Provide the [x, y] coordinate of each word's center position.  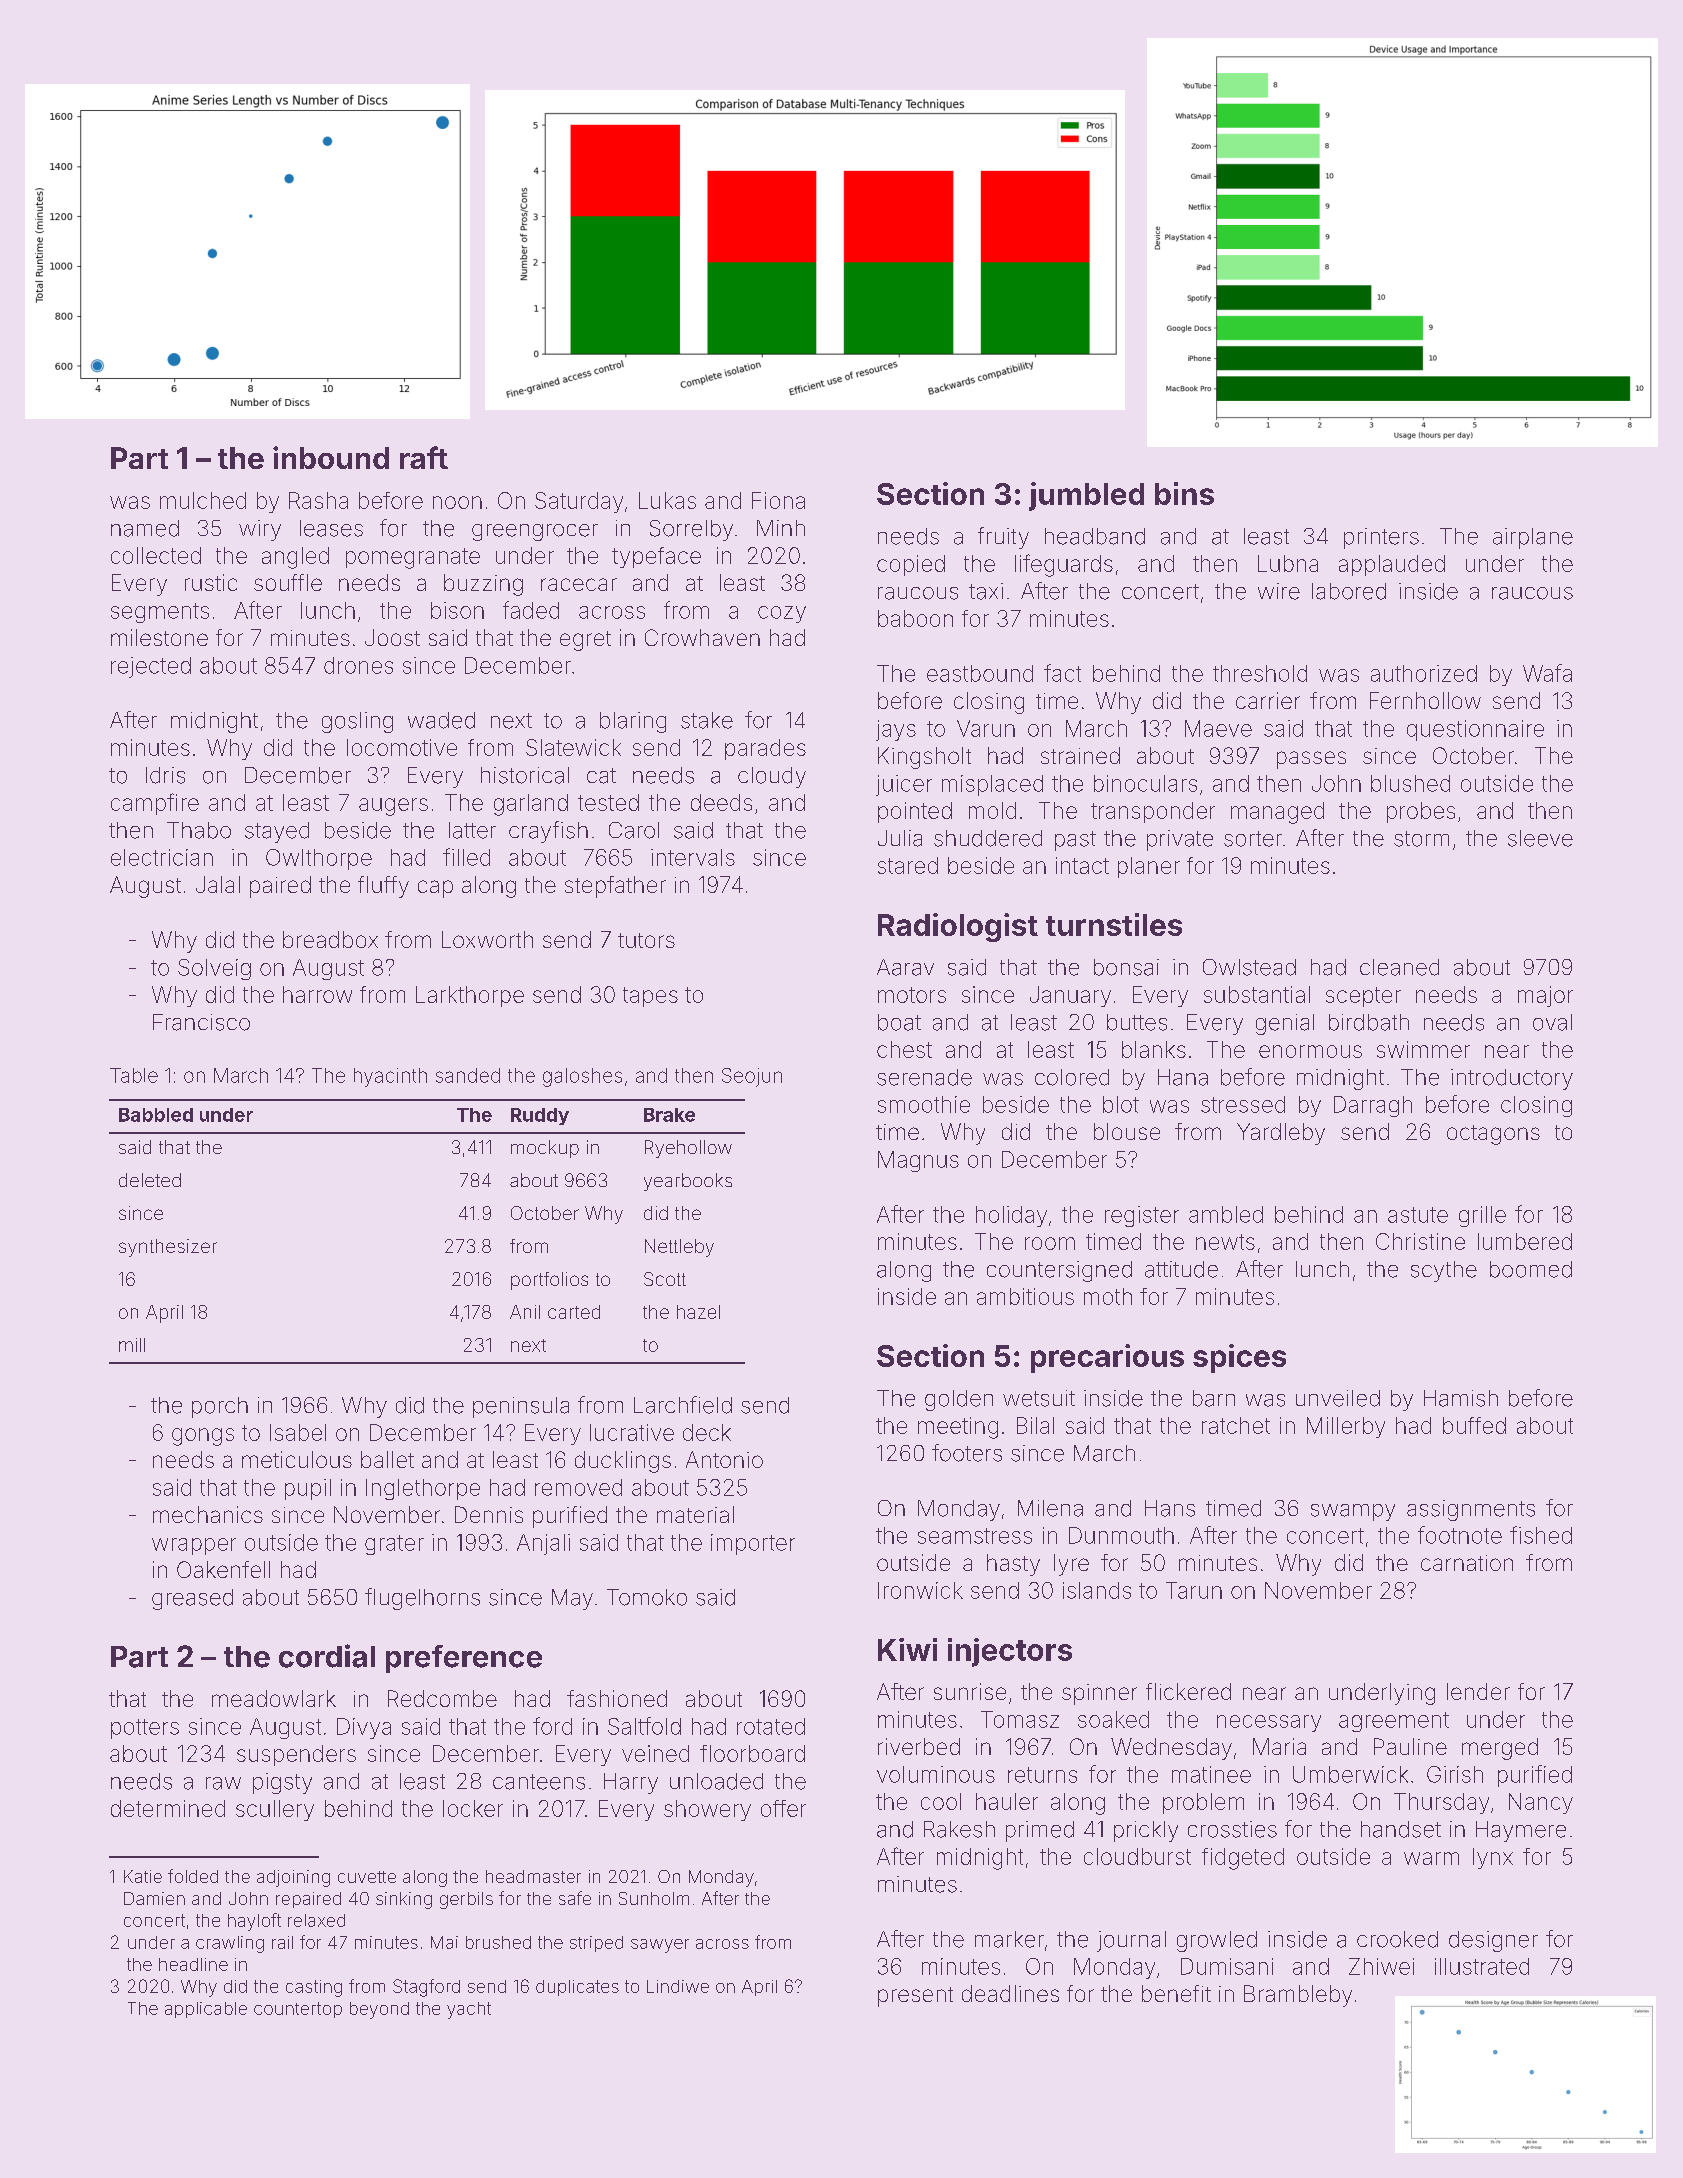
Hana [1183, 1077]
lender [1478, 1691]
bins [1184, 493]
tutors [646, 940]
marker [1009, 1939]
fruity [1003, 538]
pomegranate [413, 558]
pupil [308, 1489]
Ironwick [920, 1590]
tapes [650, 997]
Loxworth [487, 939]
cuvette [367, 1877]
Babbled [156, 1115]
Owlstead [1249, 967]
